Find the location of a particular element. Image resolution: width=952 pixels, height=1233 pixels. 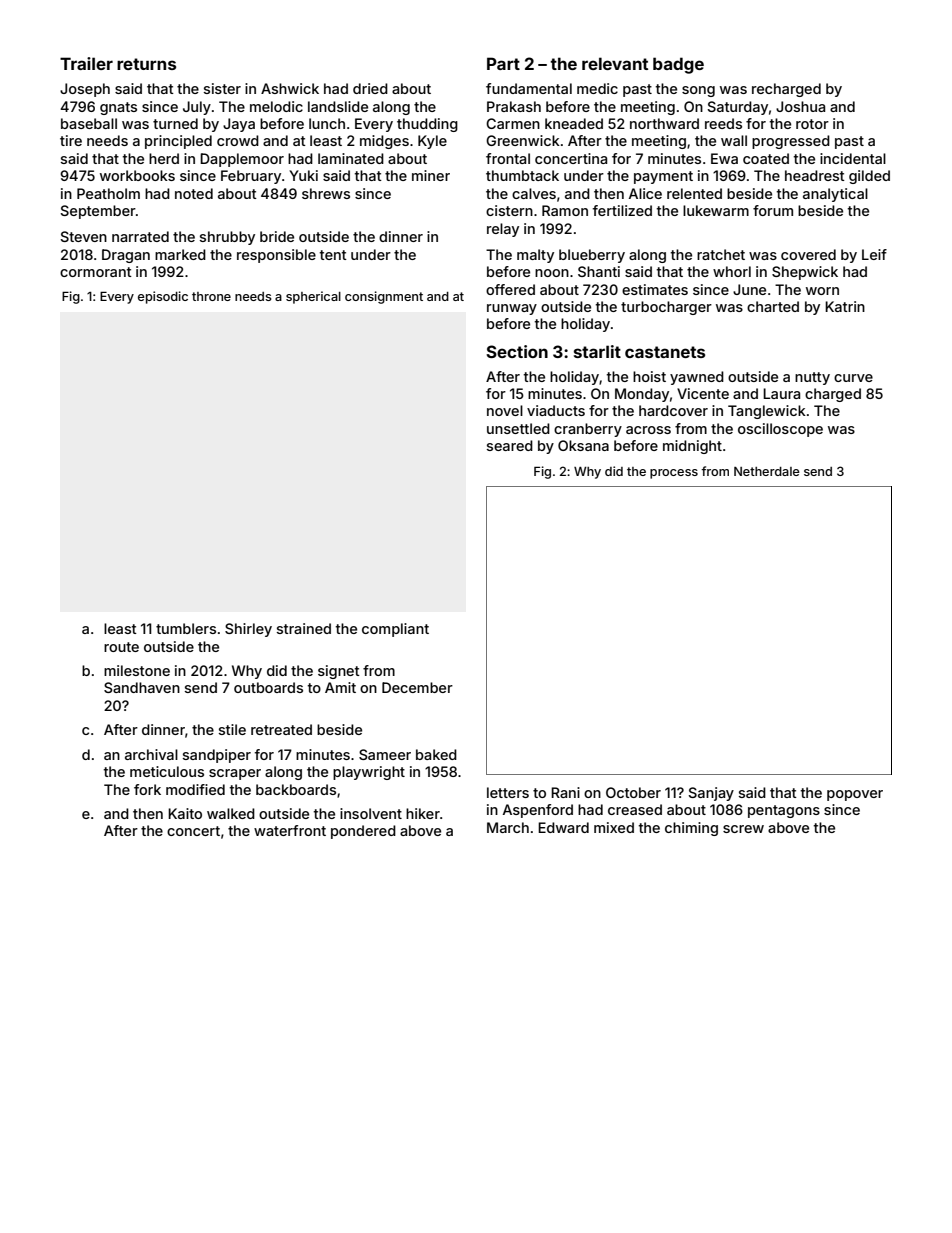

novel is located at coordinates (505, 410).
